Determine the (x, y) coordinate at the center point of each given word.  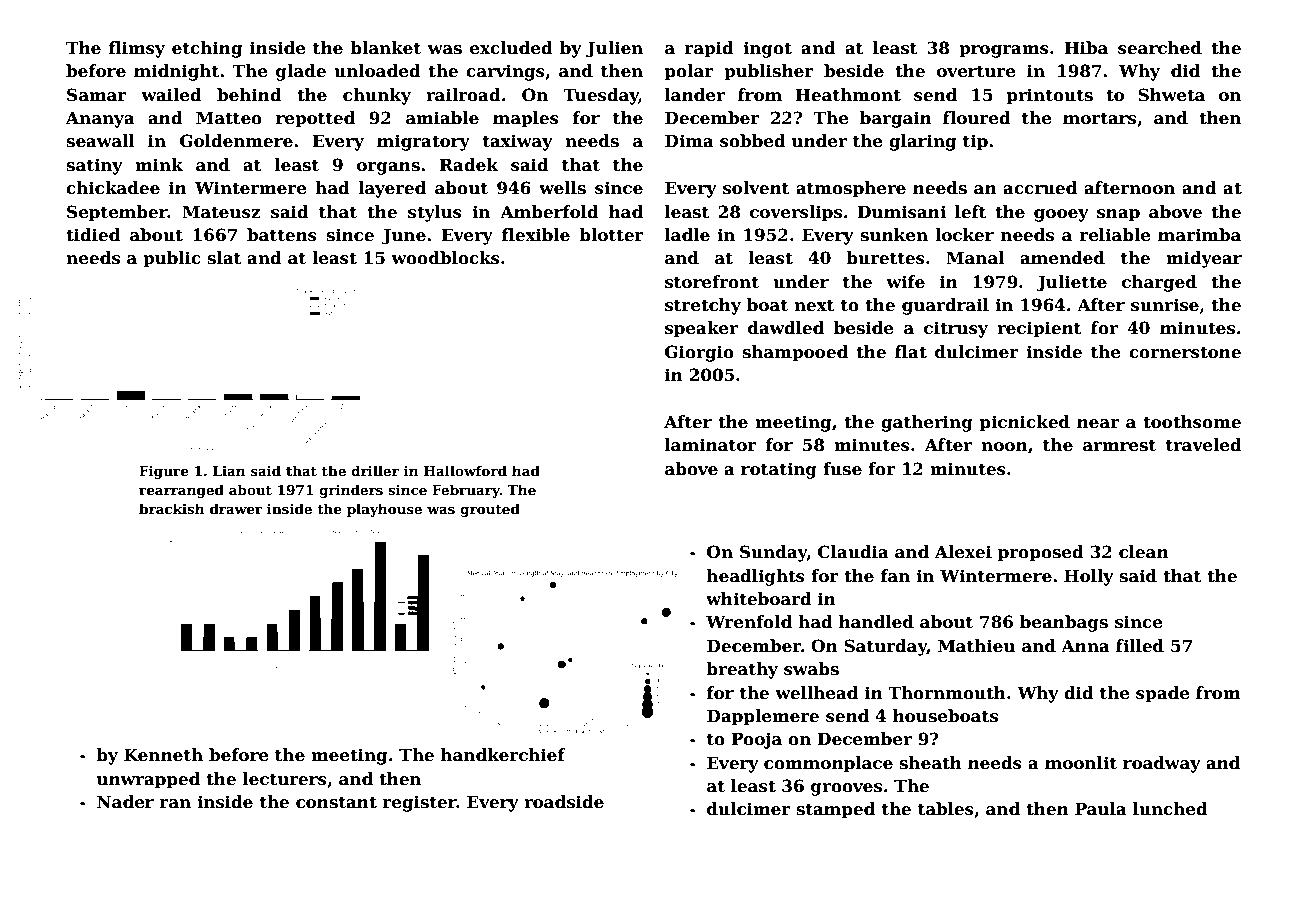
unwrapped (148, 780)
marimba (1199, 235)
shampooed (795, 353)
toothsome (1192, 422)
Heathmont (848, 95)
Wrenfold (749, 622)
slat (224, 258)
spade (1163, 694)
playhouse (384, 510)
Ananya (100, 119)
